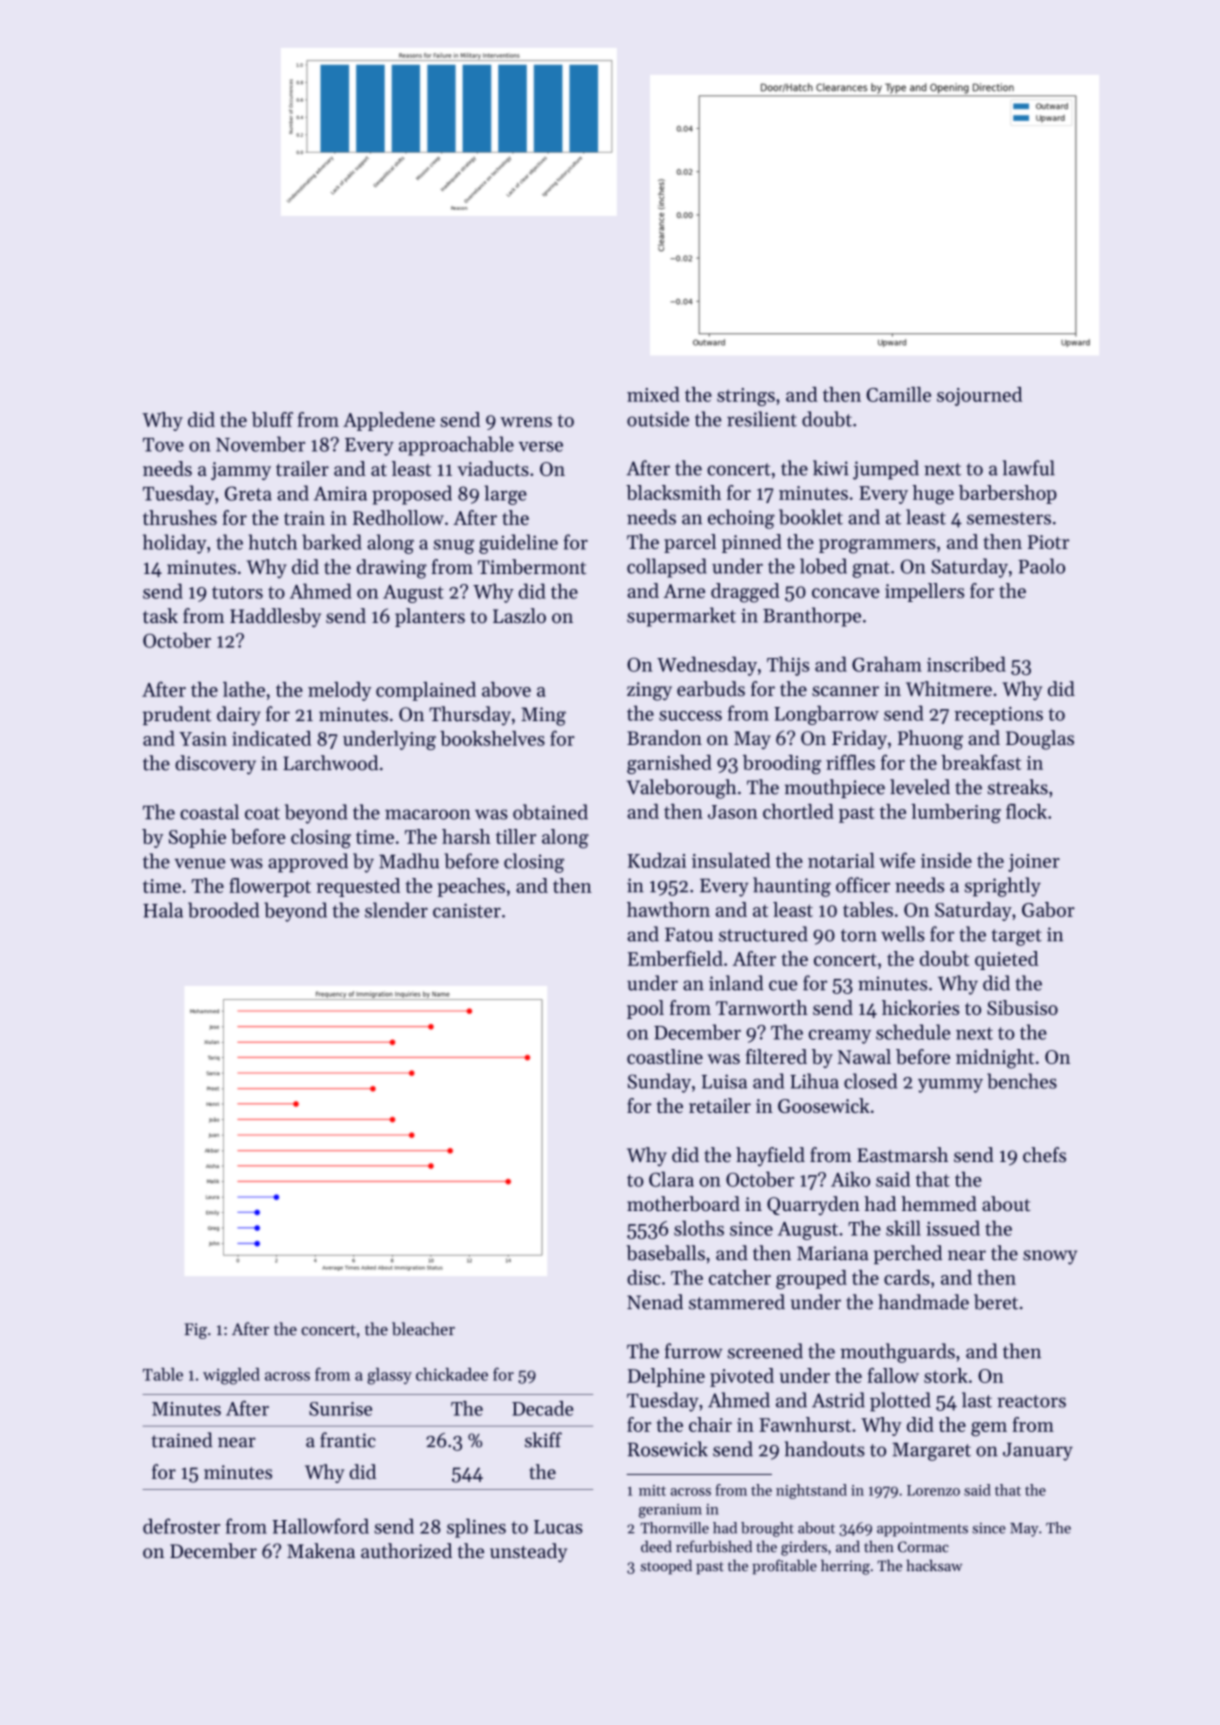 This screenshot has height=1725, width=1220. I want to click on requested, so click(358, 887).
